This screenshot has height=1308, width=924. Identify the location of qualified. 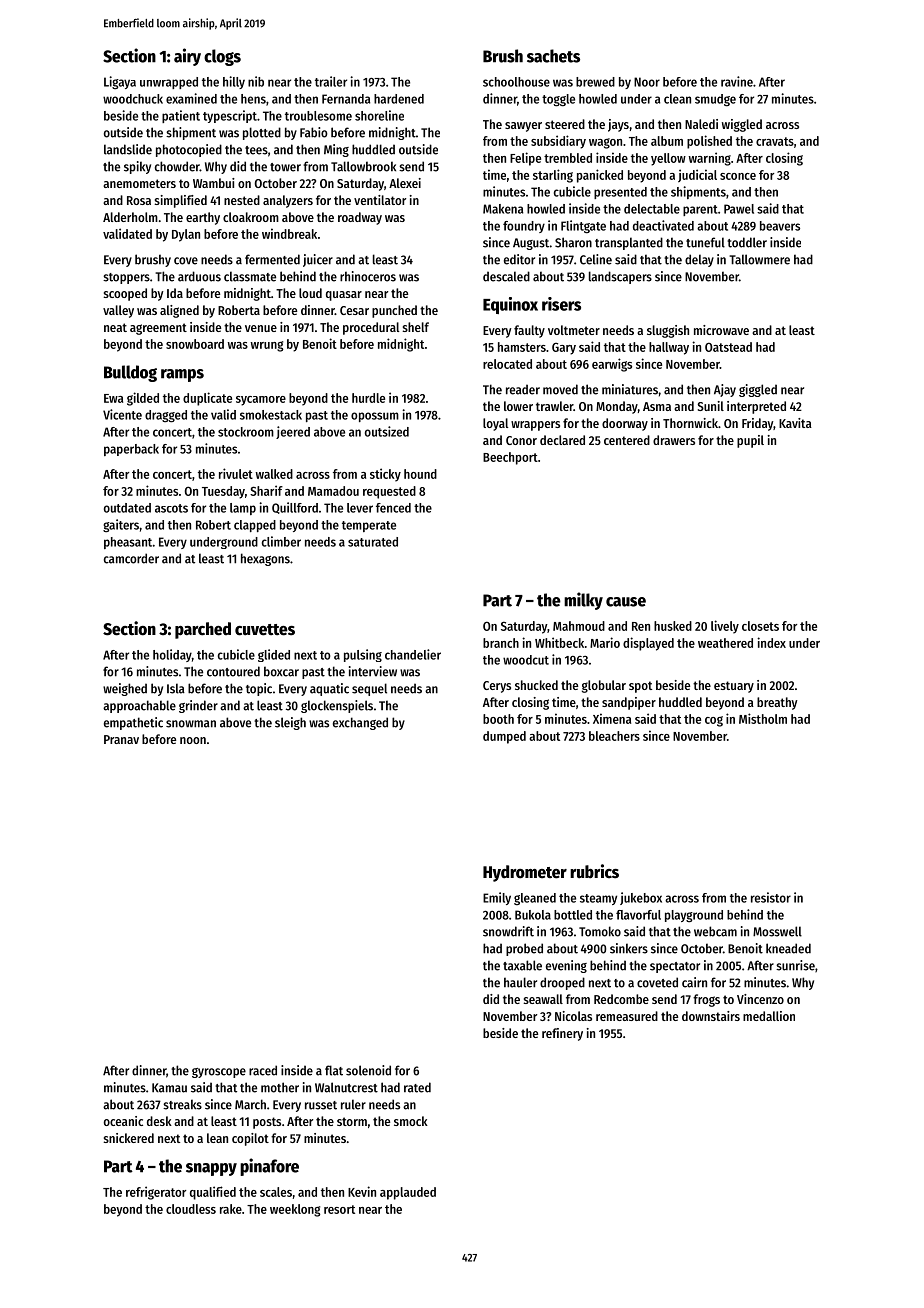
(213, 1193).
